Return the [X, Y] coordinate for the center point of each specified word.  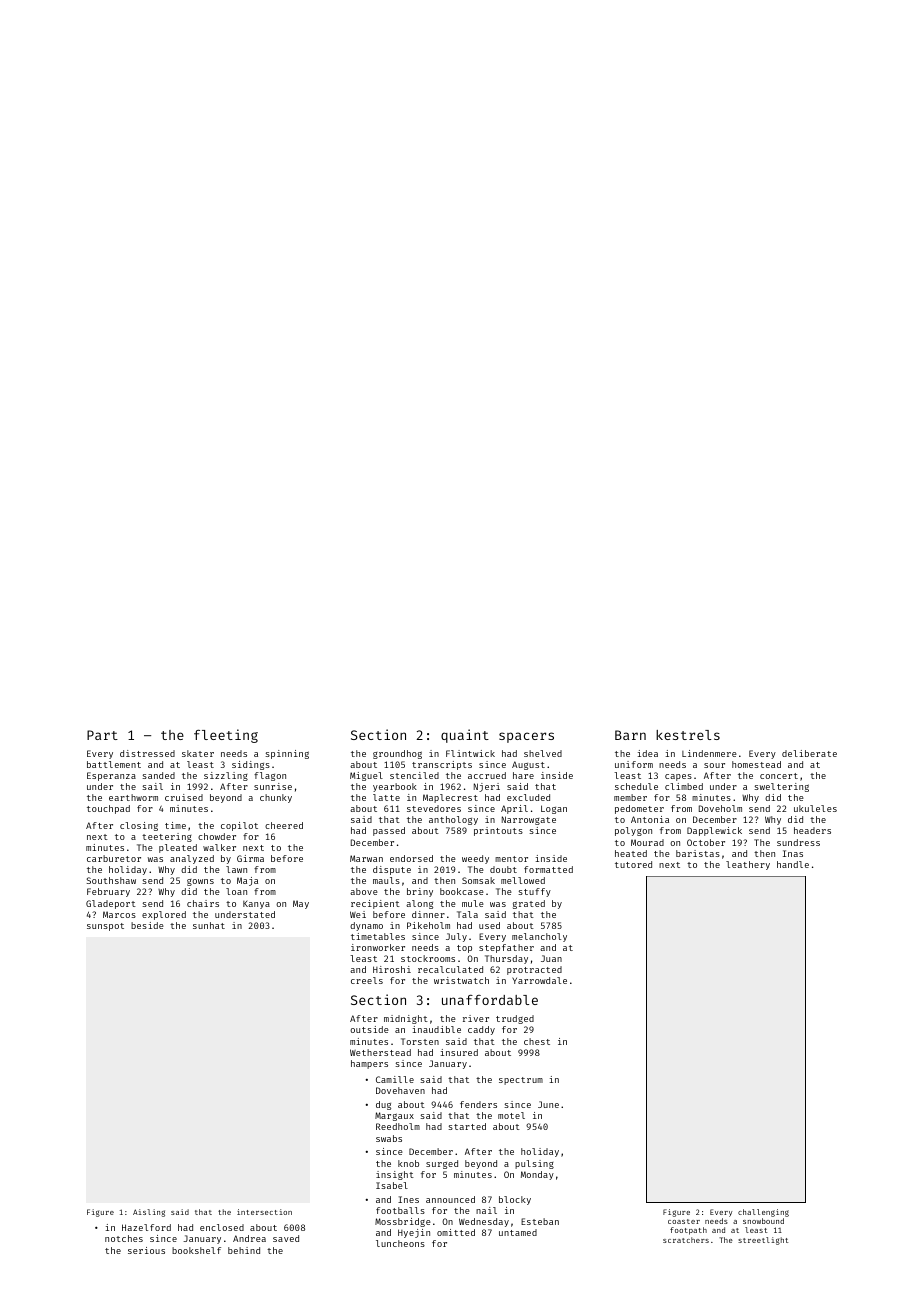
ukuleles [815, 808]
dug [383, 1105]
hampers [369, 1064]
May [301, 904]
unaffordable [490, 1000]
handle [793, 864]
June [548, 1104]
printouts [498, 831]
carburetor [114, 858]
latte [386, 797]
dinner [428, 914]
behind [244, 1250]
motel [511, 1115]
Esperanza [111, 776]
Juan [551, 958]
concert [779, 776]
